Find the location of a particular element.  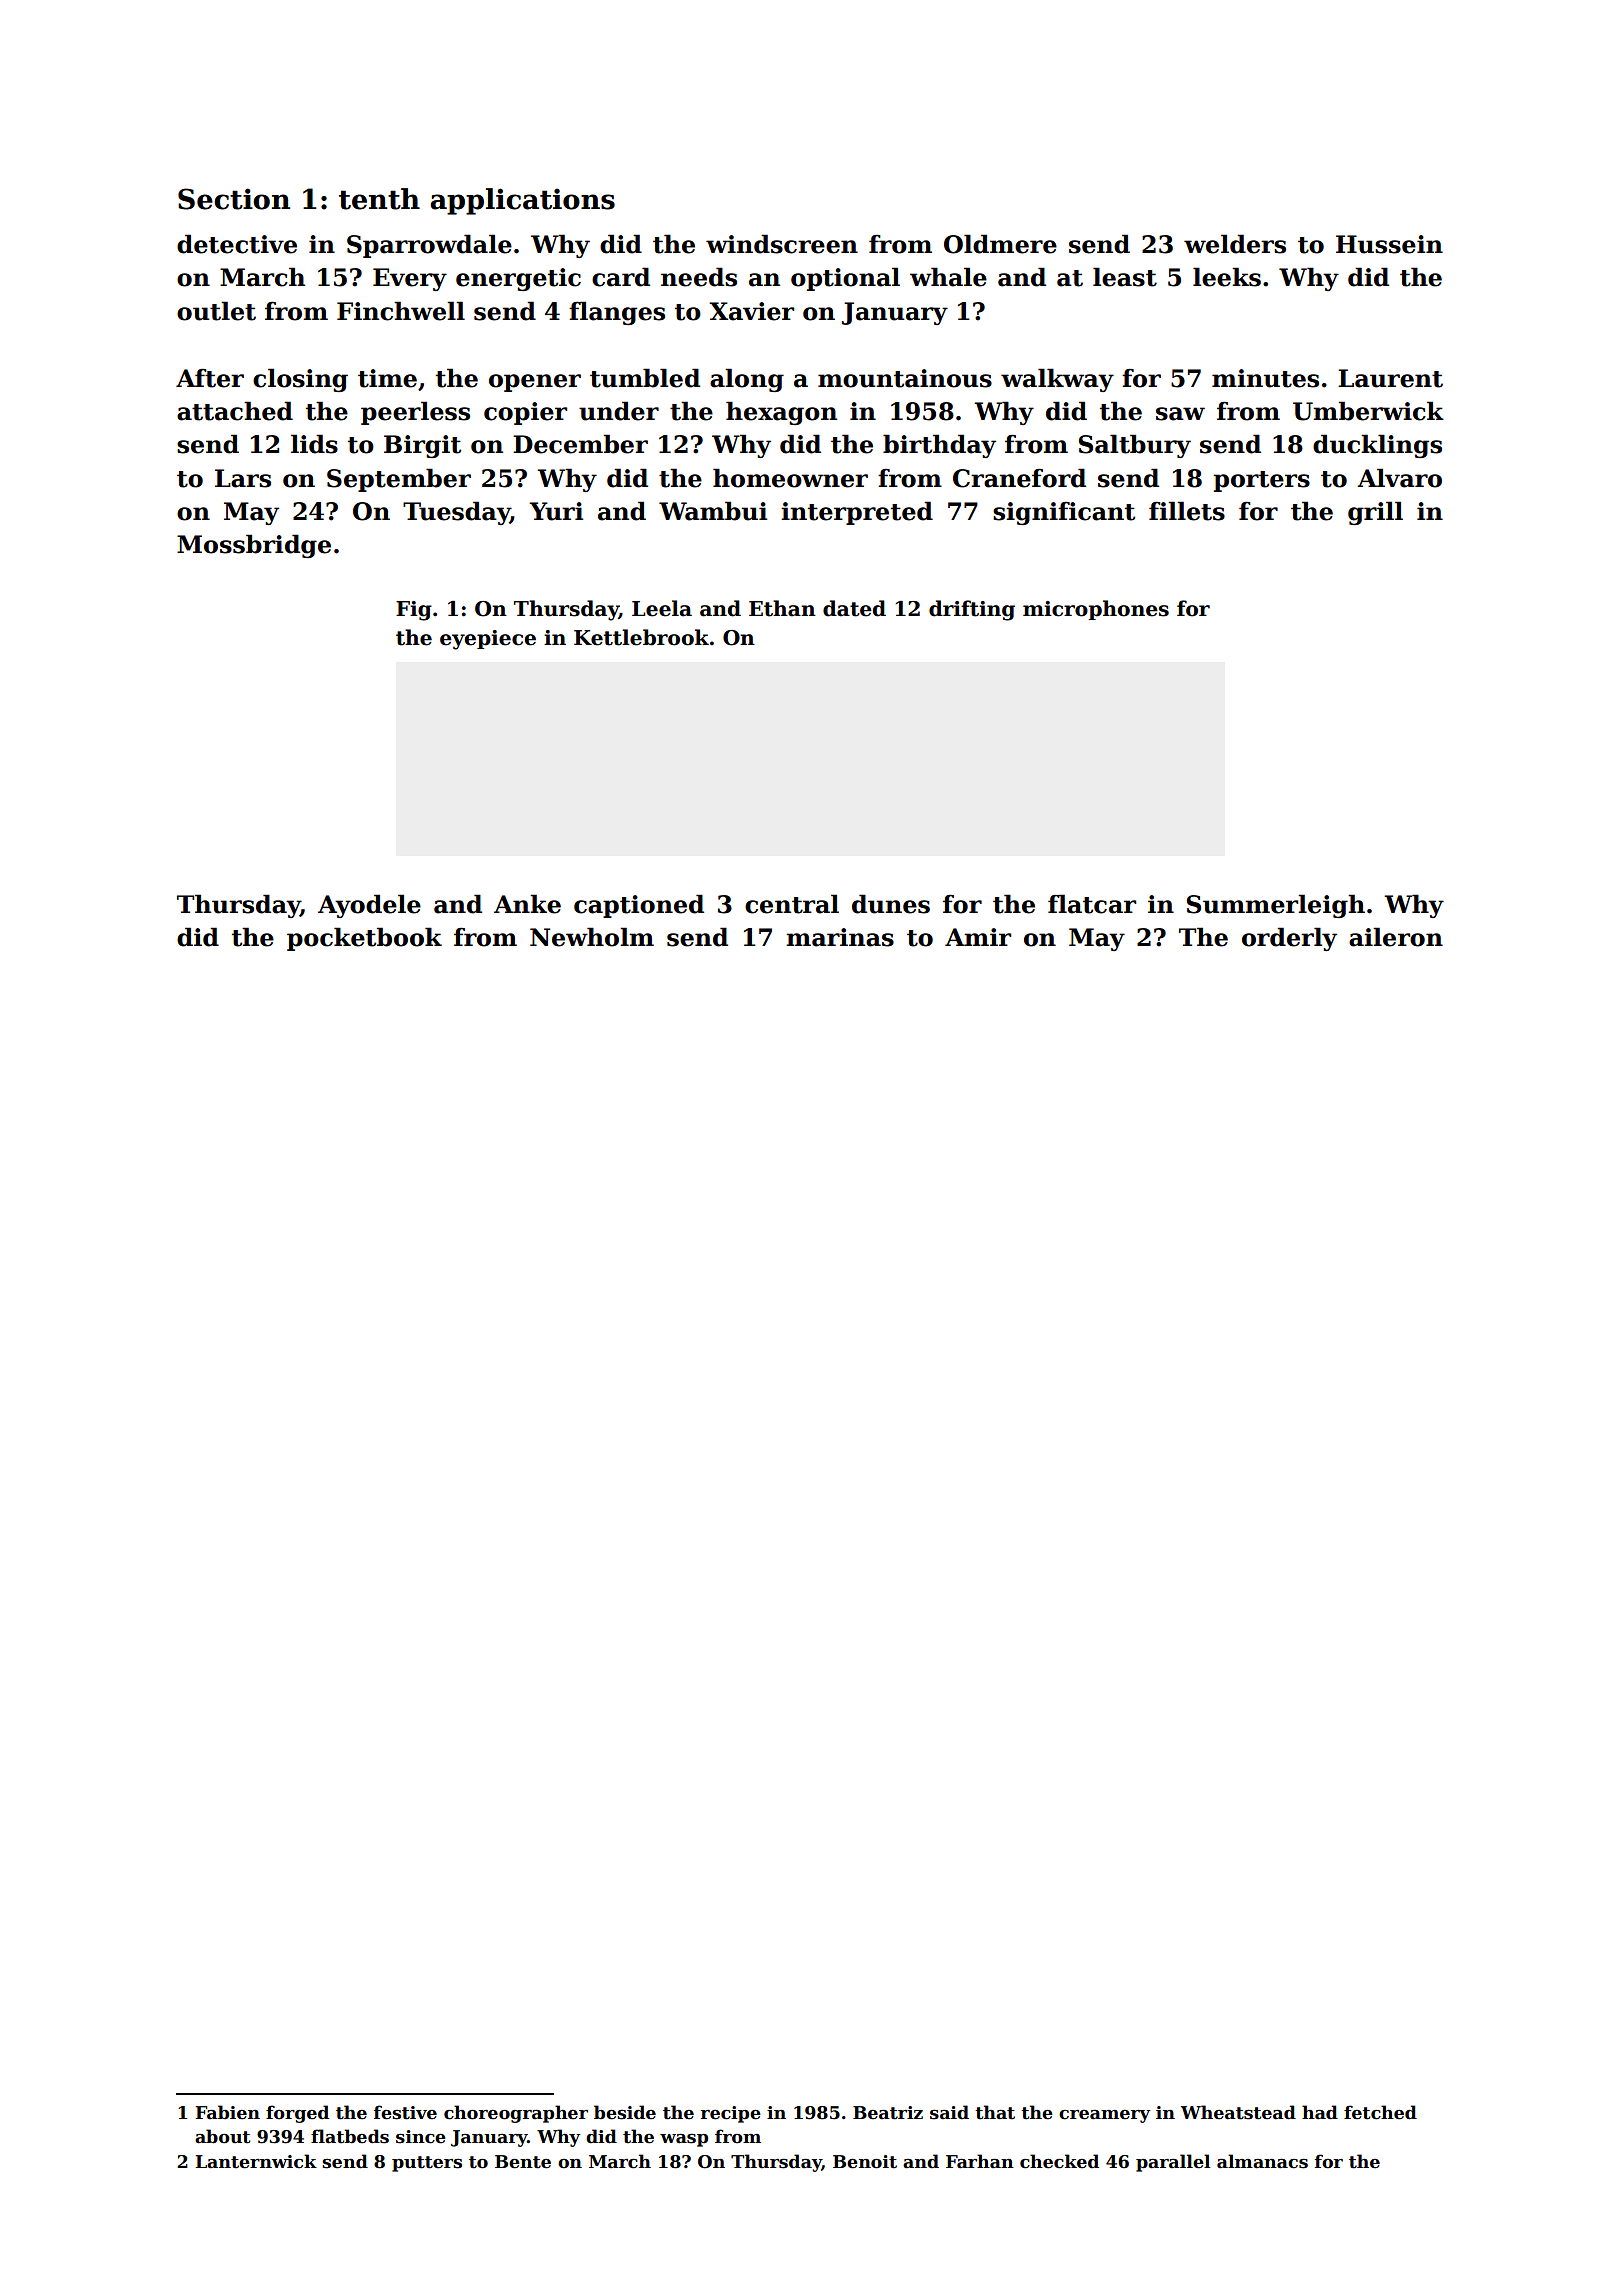

Lanternwick is located at coordinates (256, 2161).
